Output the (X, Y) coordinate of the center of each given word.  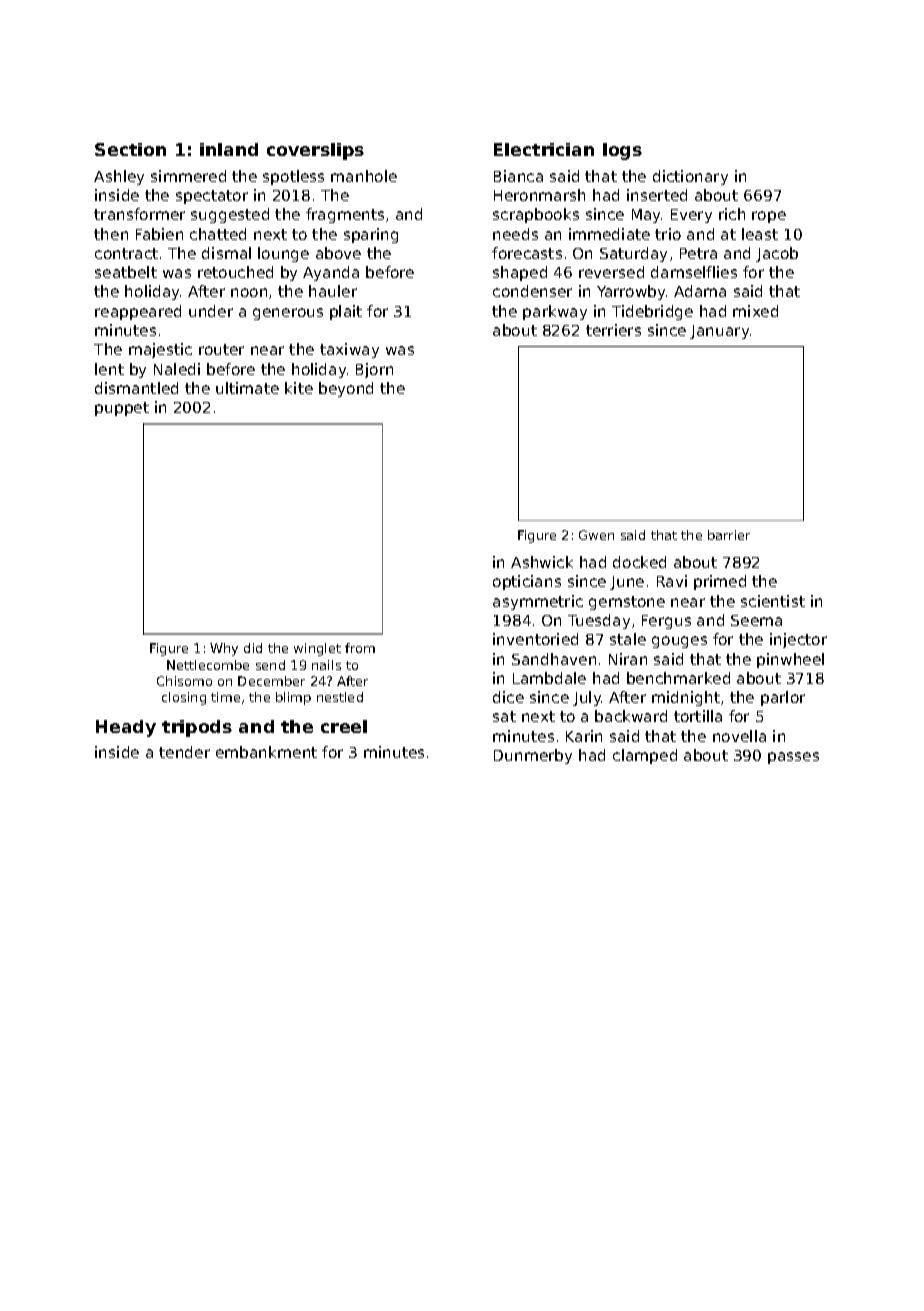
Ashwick (542, 562)
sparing (371, 235)
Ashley (119, 177)
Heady (126, 728)
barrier (729, 535)
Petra (698, 253)
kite (299, 388)
